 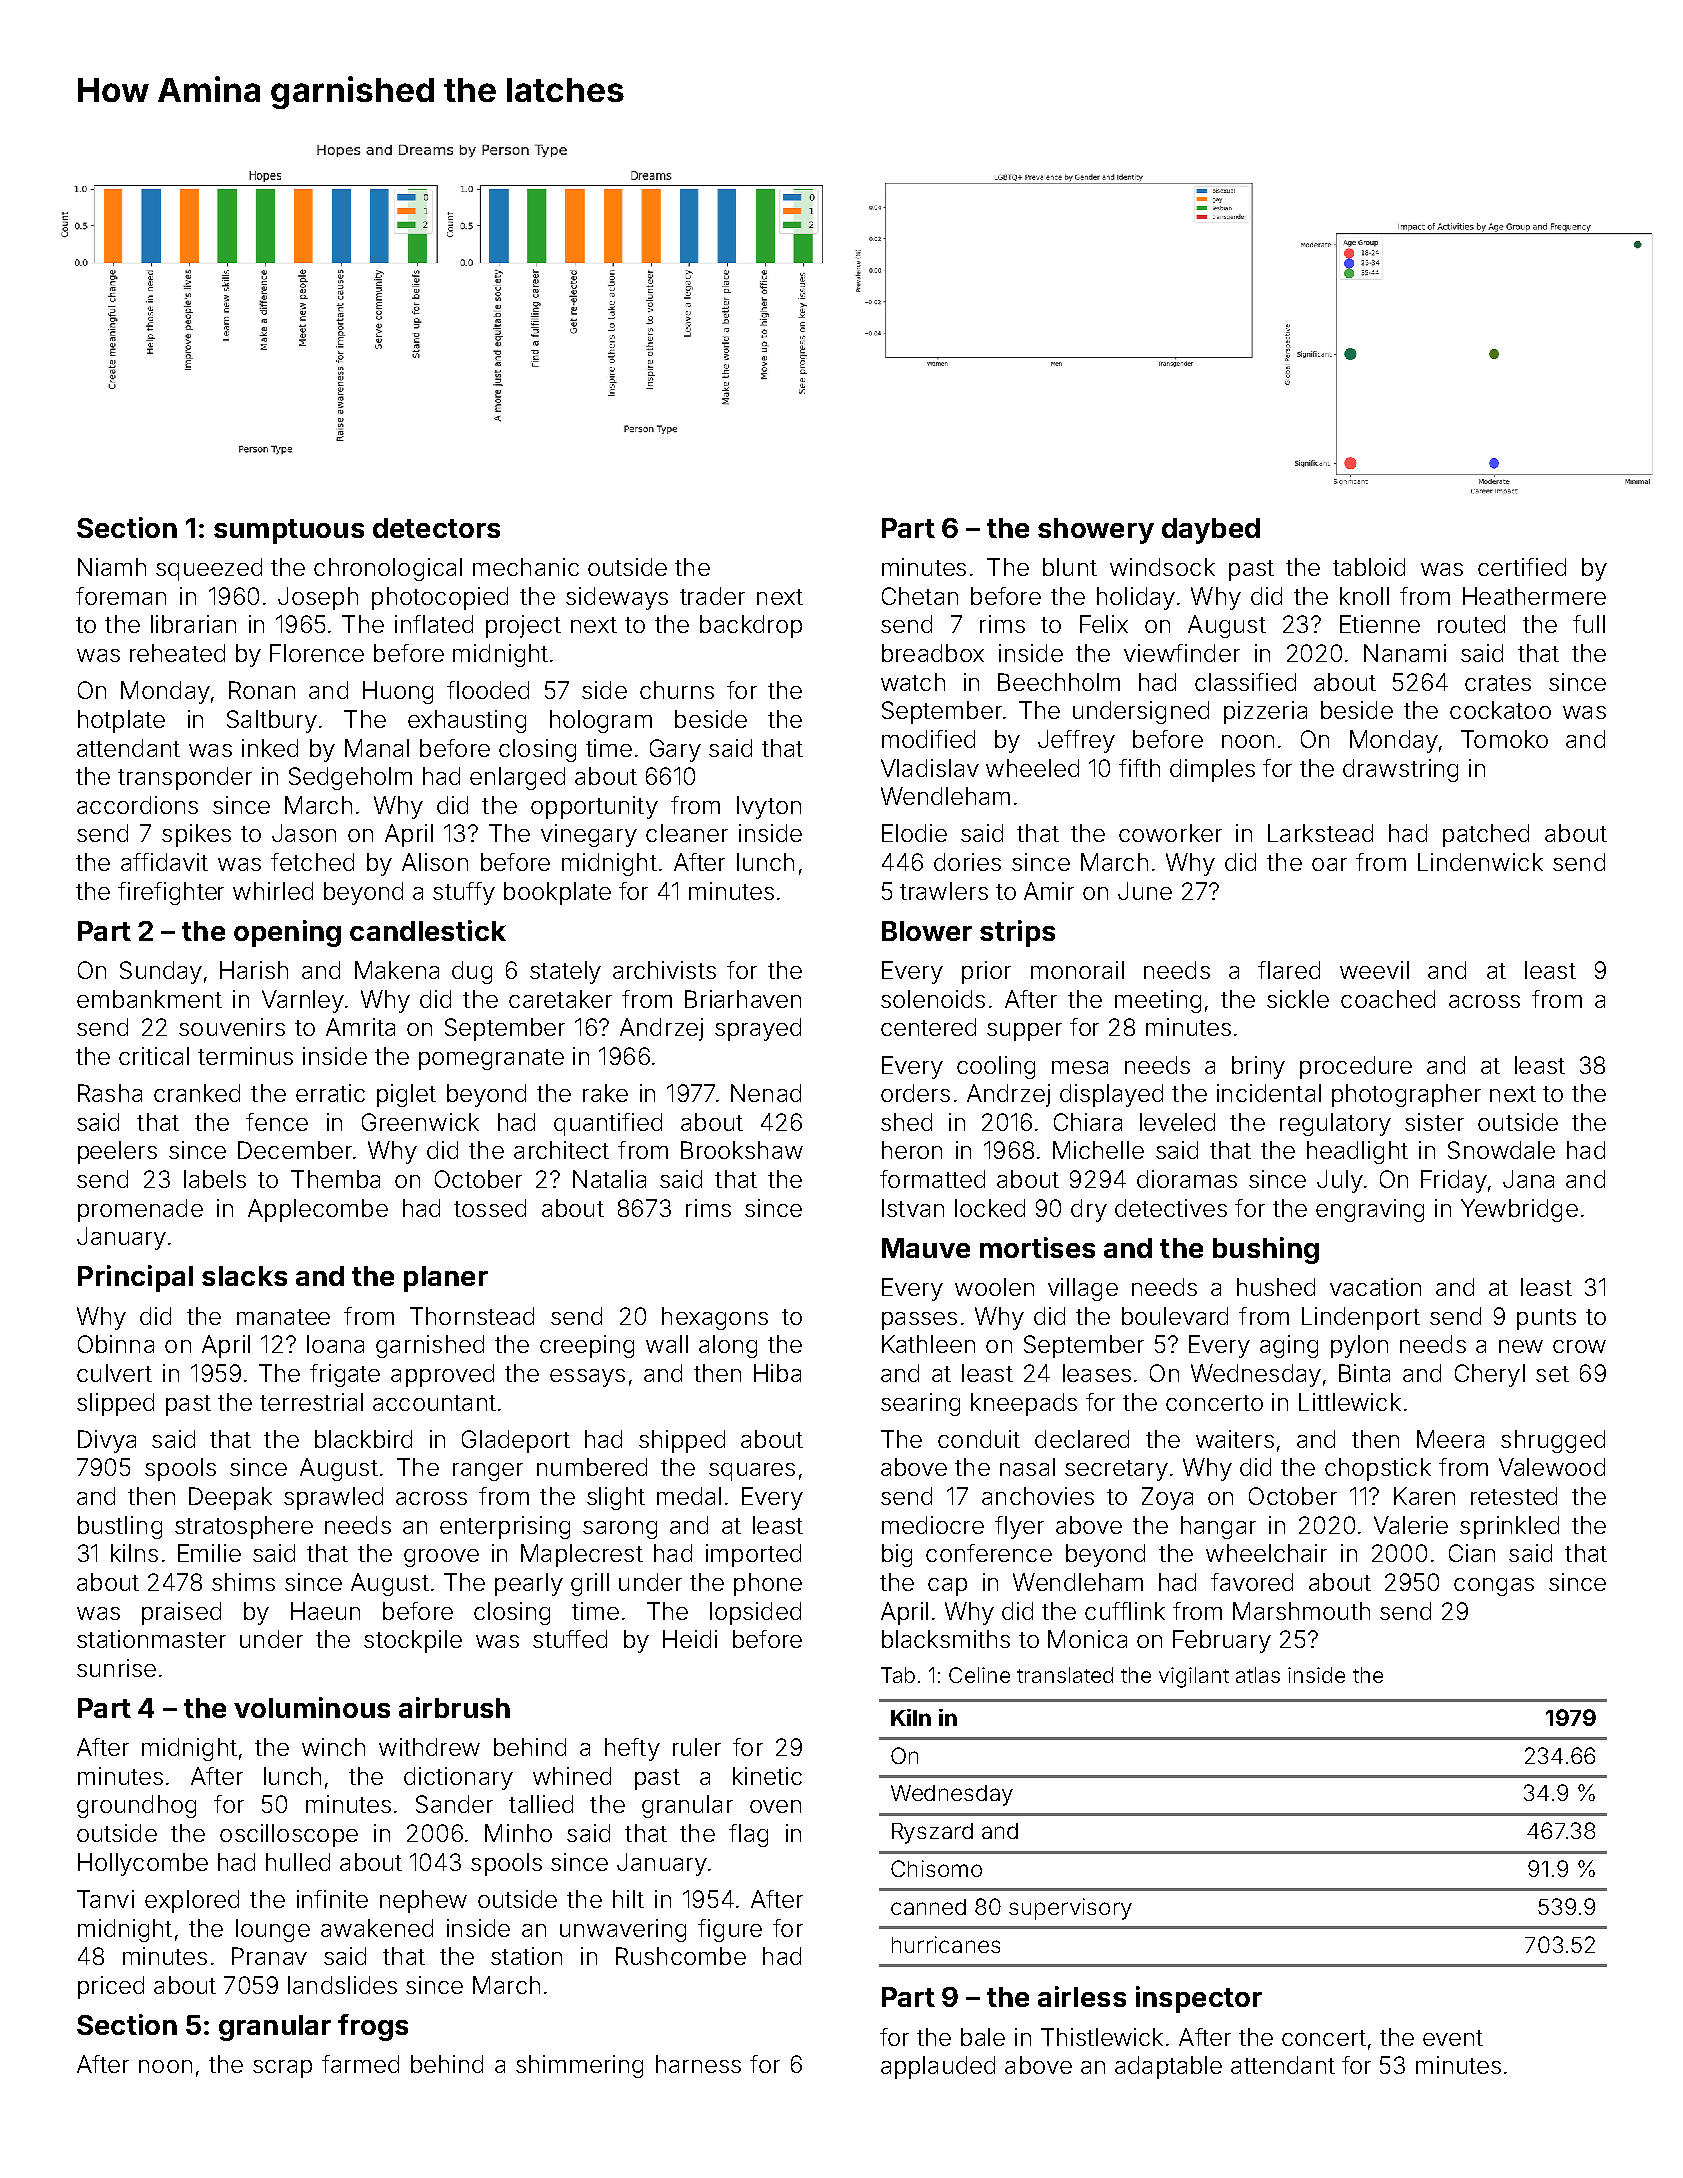 What do you see at coordinates (1070, 567) in the image?
I see `blunt` at bounding box center [1070, 567].
